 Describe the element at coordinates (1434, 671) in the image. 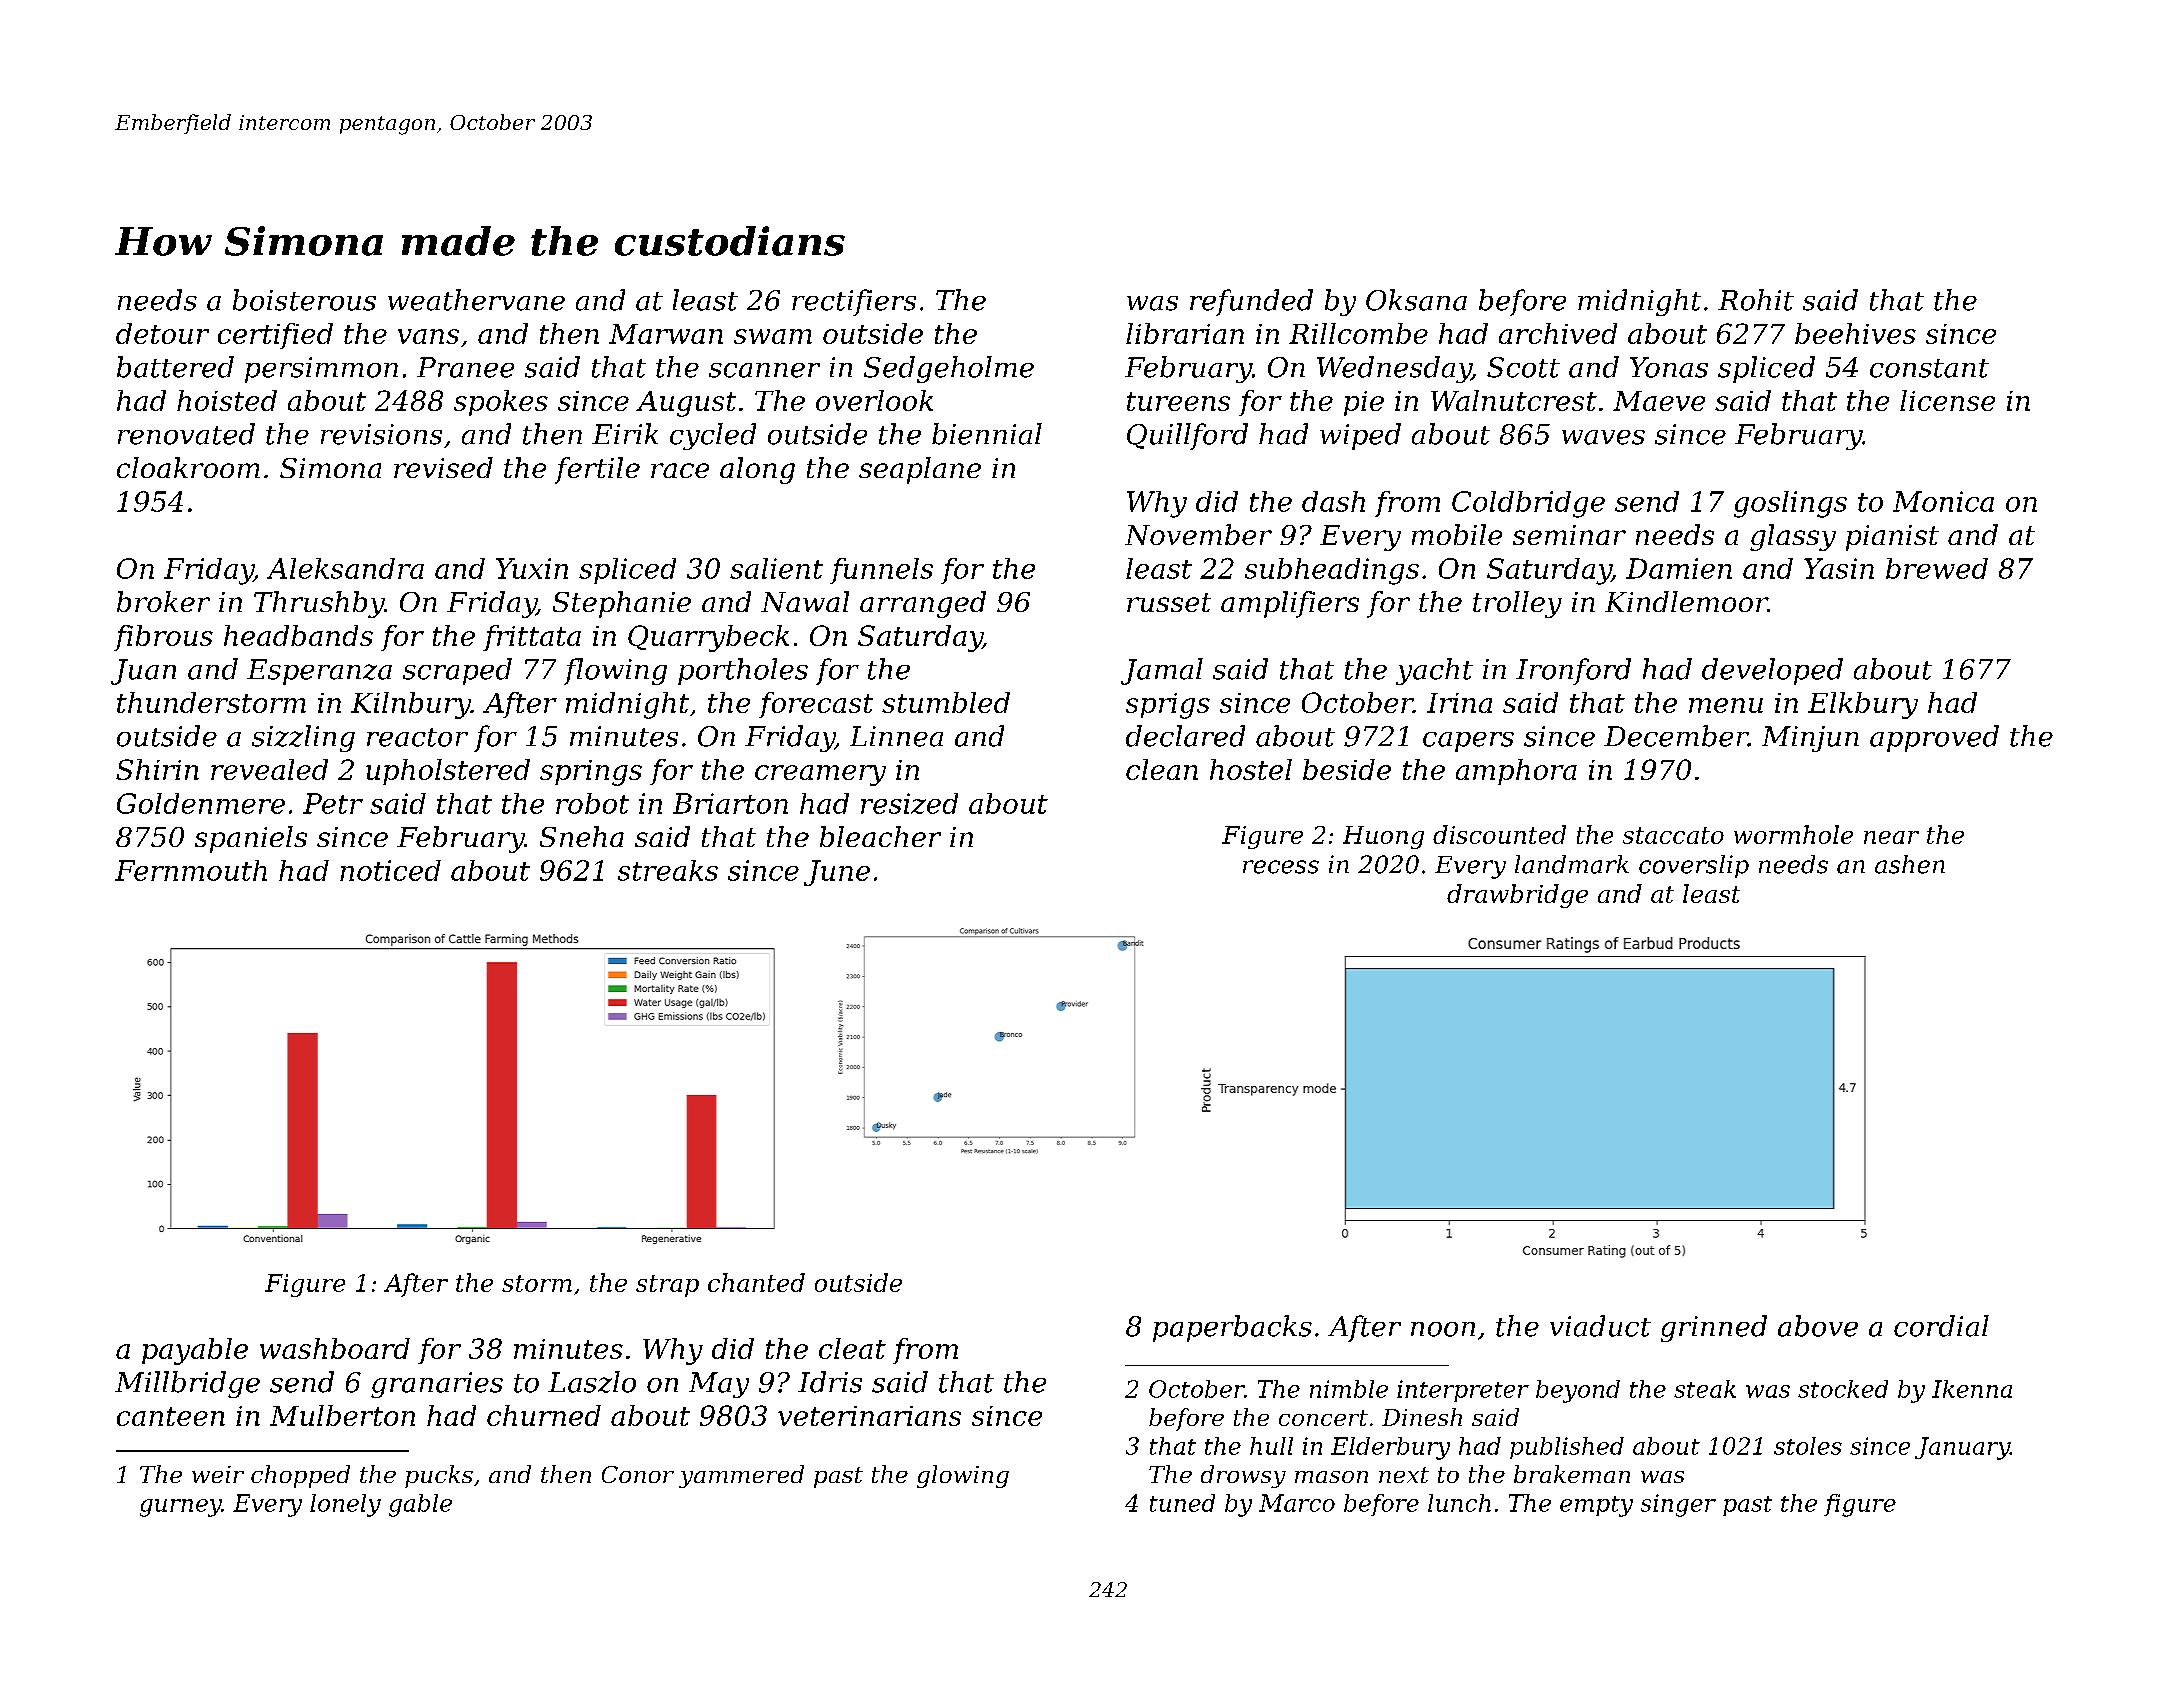

I see `yacht` at that location.
